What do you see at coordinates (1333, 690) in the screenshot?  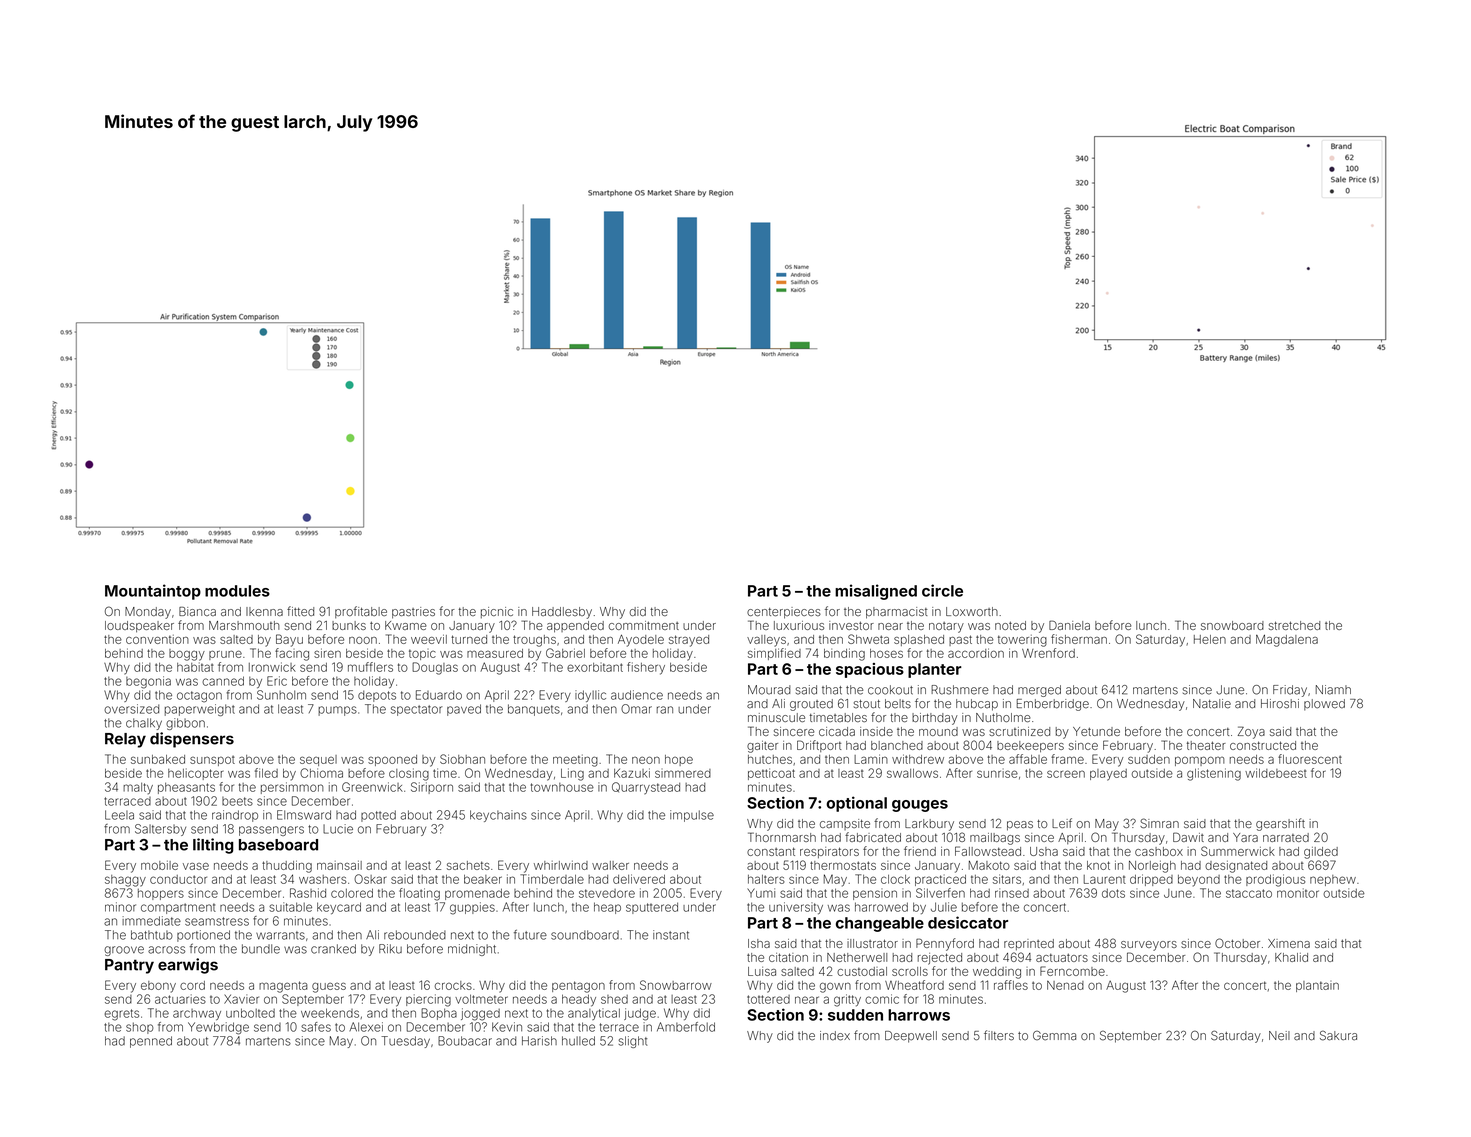 I see `Niamh` at bounding box center [1333, 690].
